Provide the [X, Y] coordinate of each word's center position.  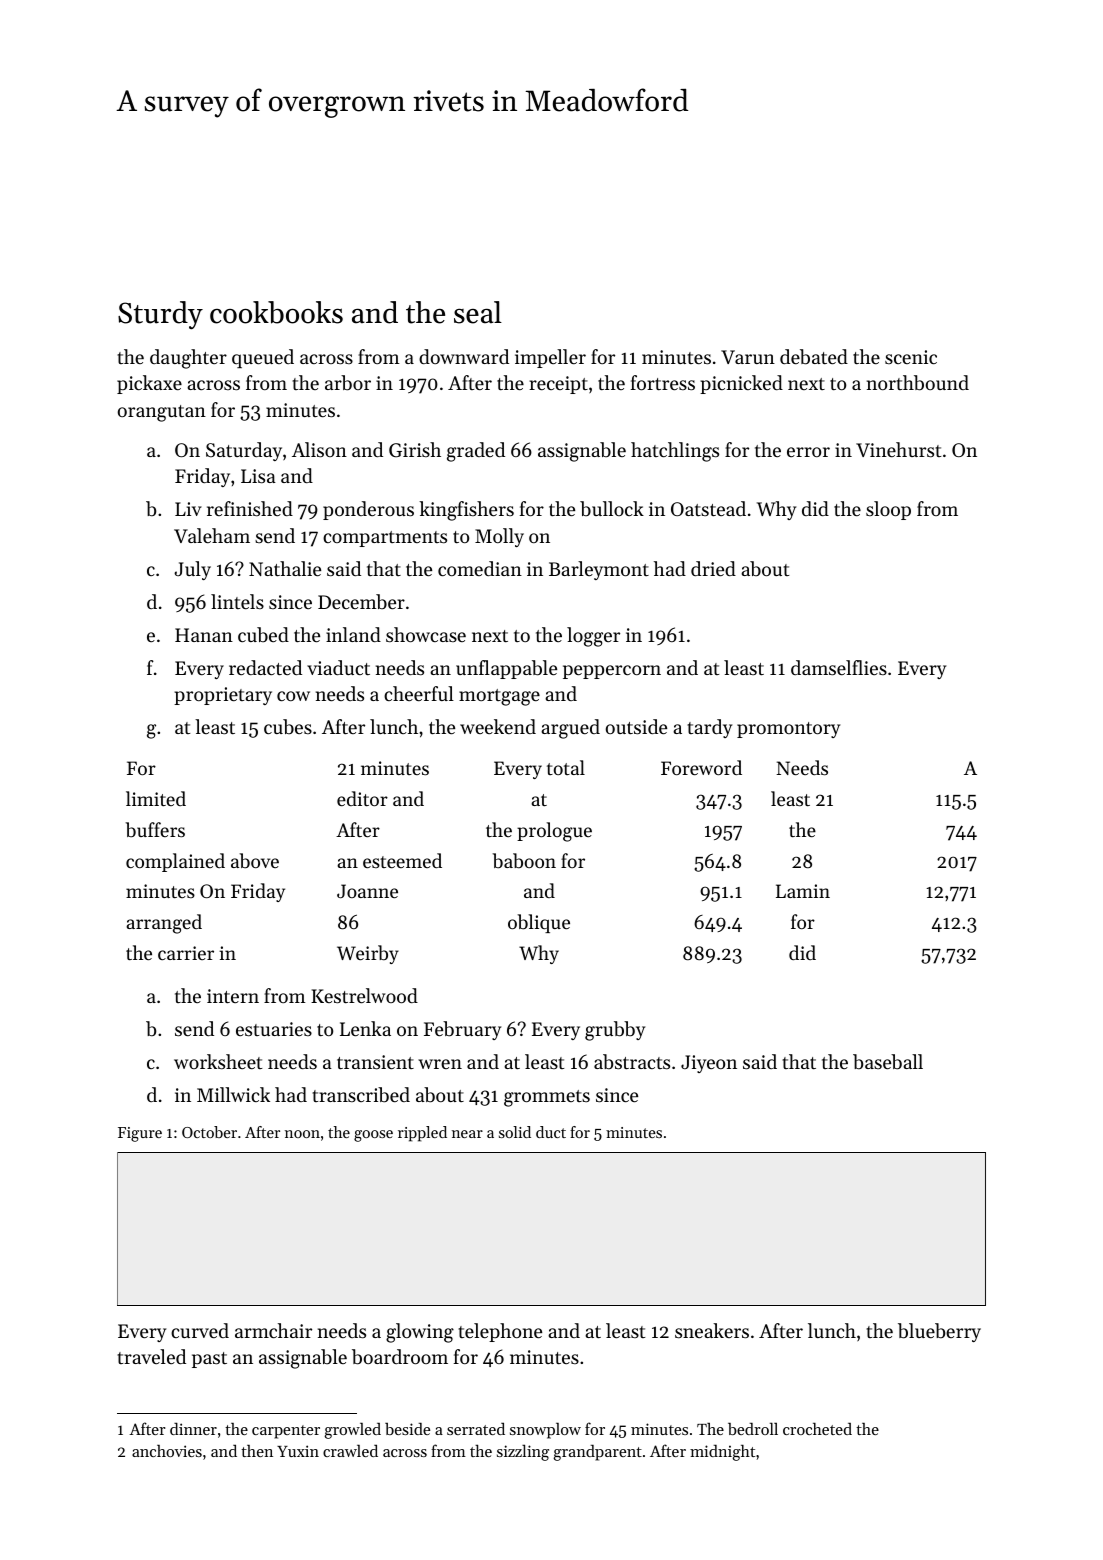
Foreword [701, 767]
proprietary [223, 696]
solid [515, 1132]
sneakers [712, 1330]
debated [814, 357]
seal [478, 312]
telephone [500, 1332]
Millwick [233, 1094]
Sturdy [160, 315]
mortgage [499, 697]
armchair [273, 1330]
